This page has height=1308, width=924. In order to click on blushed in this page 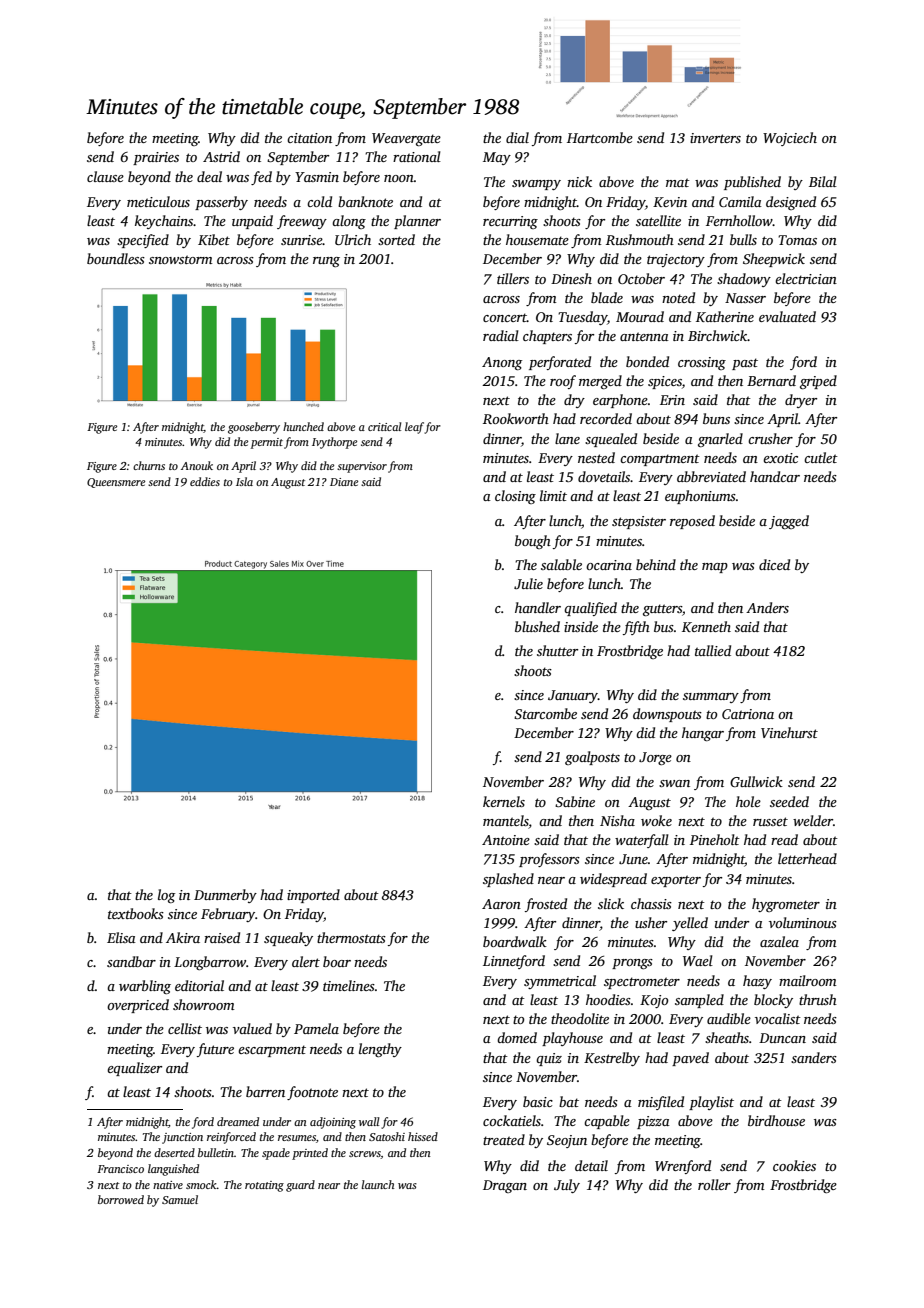, I will do `click(537, 626)`.
